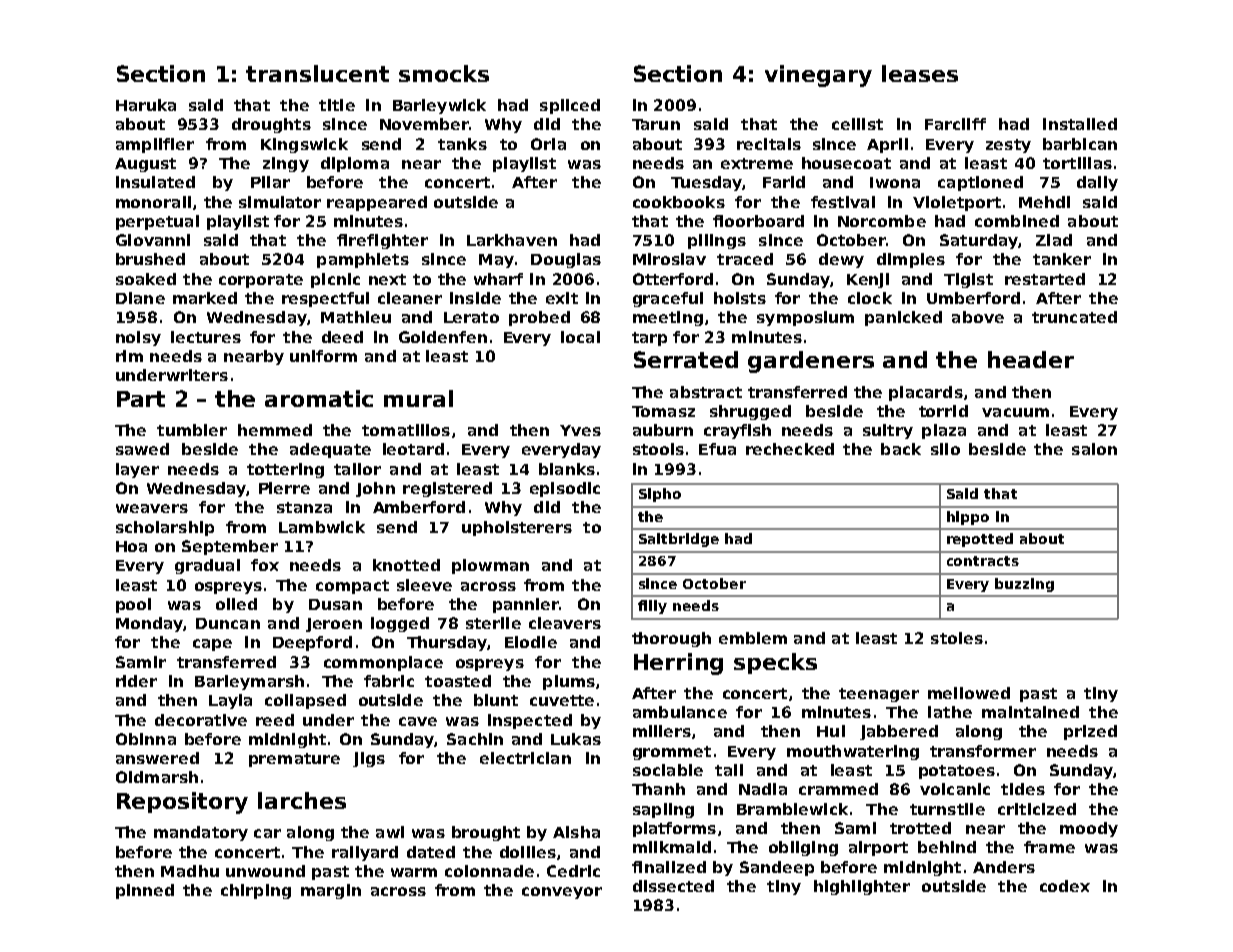 The height and width of the image is (952, 1233). What do you see at coordinates (146, 279) in the image?
I see `soaked` at bounding box center [146, 279].
